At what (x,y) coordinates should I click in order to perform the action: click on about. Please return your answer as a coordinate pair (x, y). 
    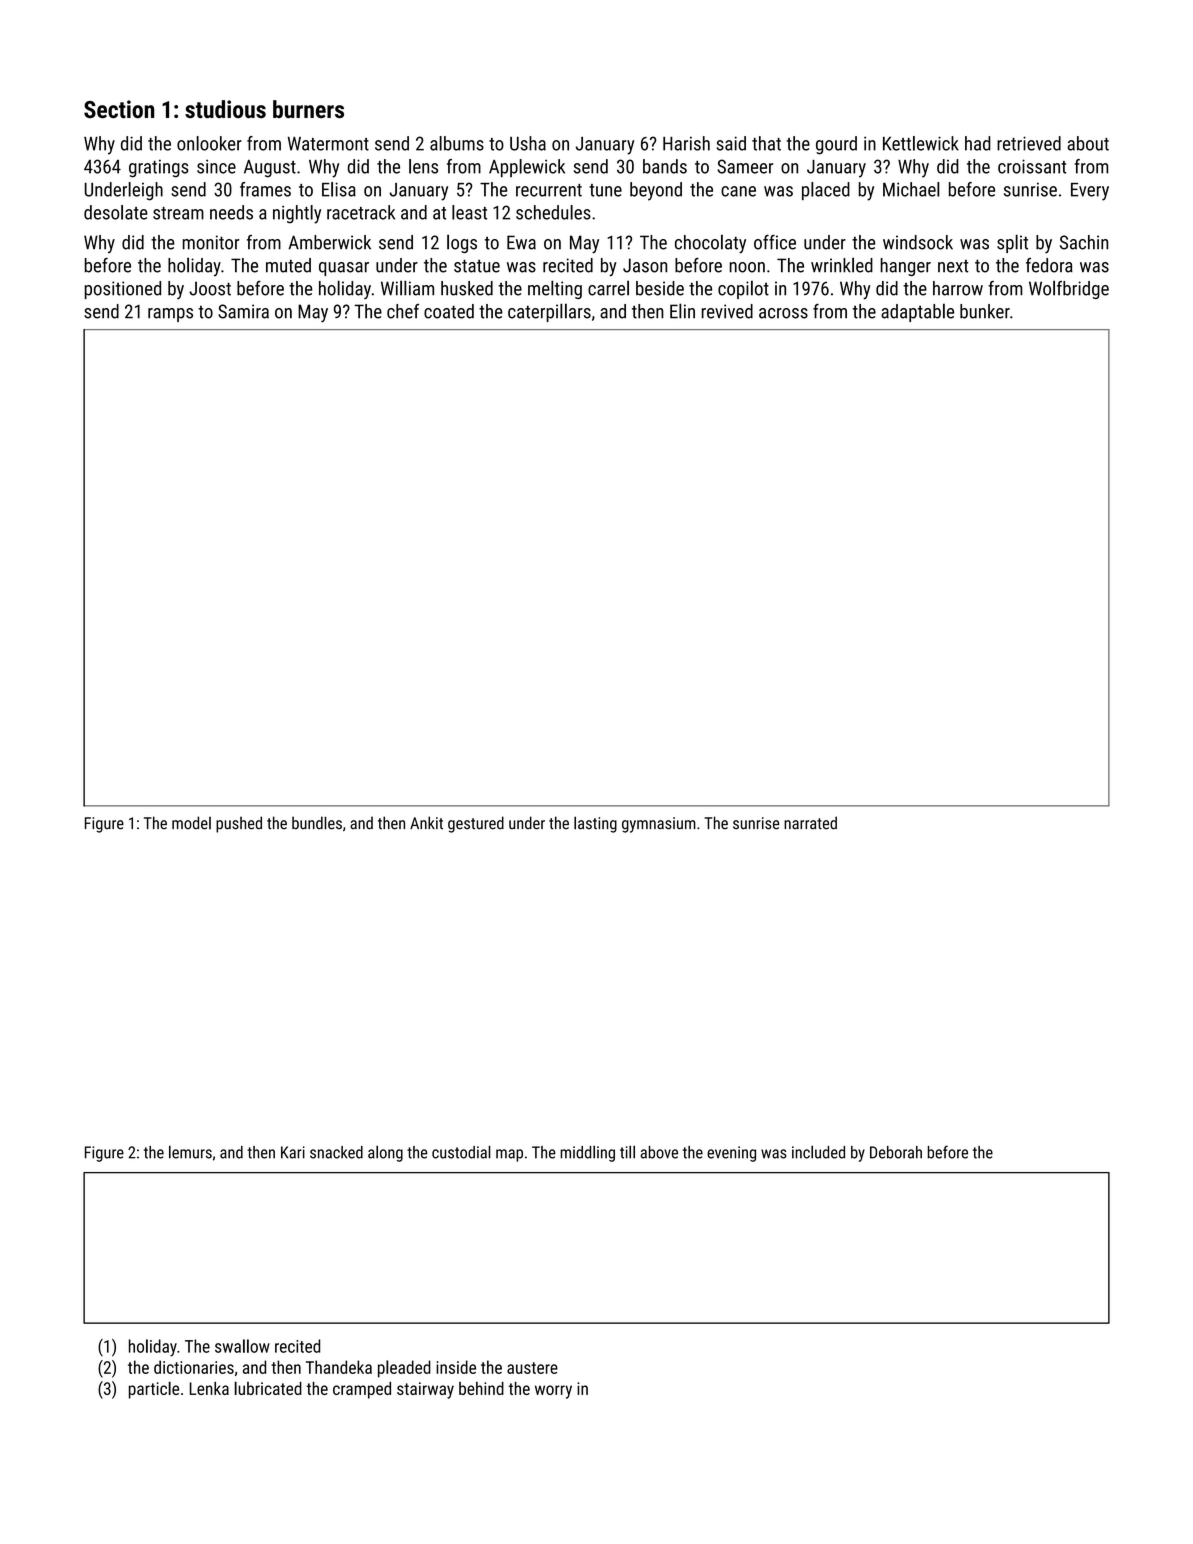
    Looking at the image, I should click on (1088, 143).
